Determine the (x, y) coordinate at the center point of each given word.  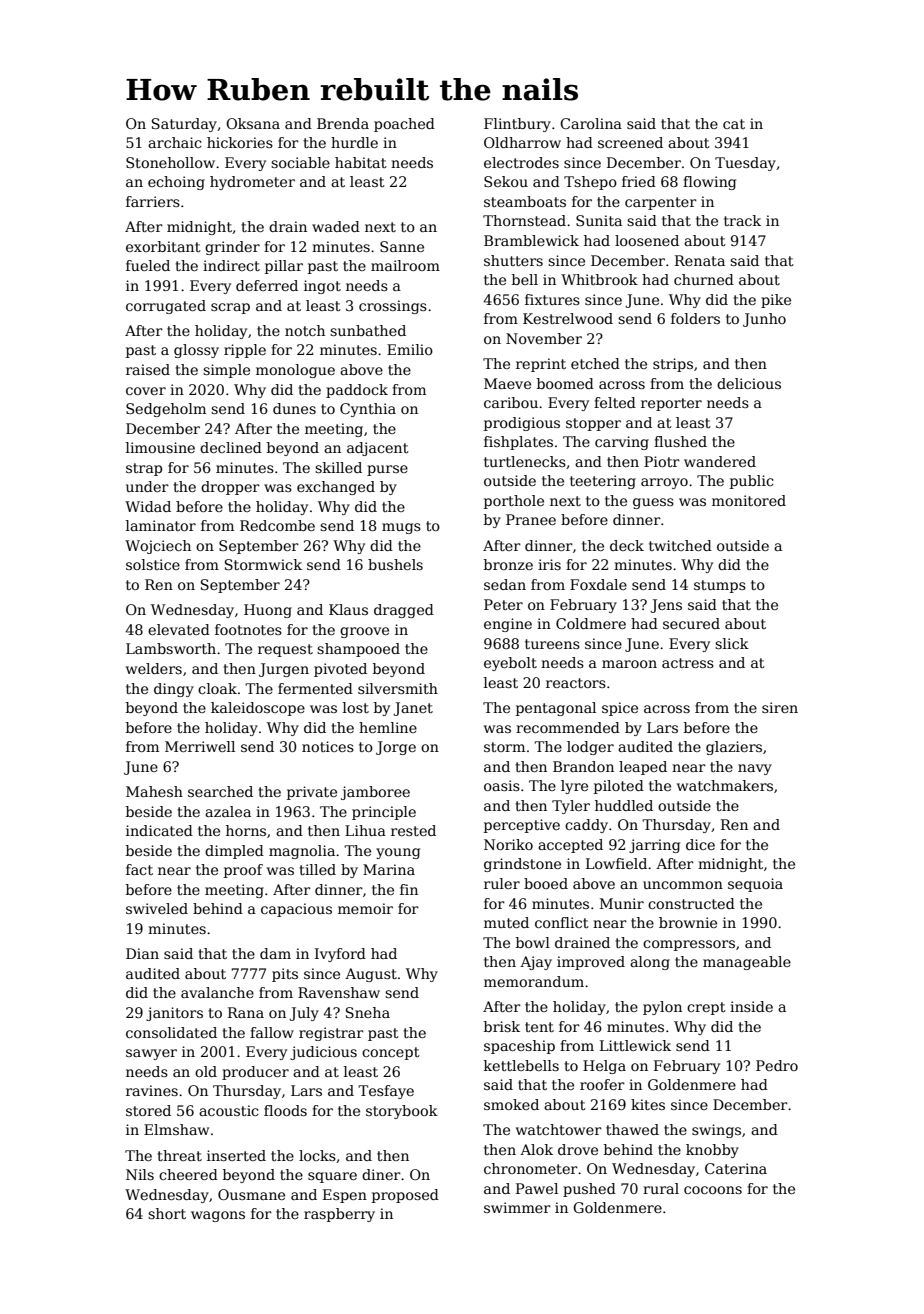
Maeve (507, 383)
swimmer (517, 1207)
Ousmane (251, 1194)
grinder (232, 248)
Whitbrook (599, 279)
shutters (513, 260)
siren (780, 707)
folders (695, 318)
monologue (295, 371)
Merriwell (200, 746)
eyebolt (510, 664)
